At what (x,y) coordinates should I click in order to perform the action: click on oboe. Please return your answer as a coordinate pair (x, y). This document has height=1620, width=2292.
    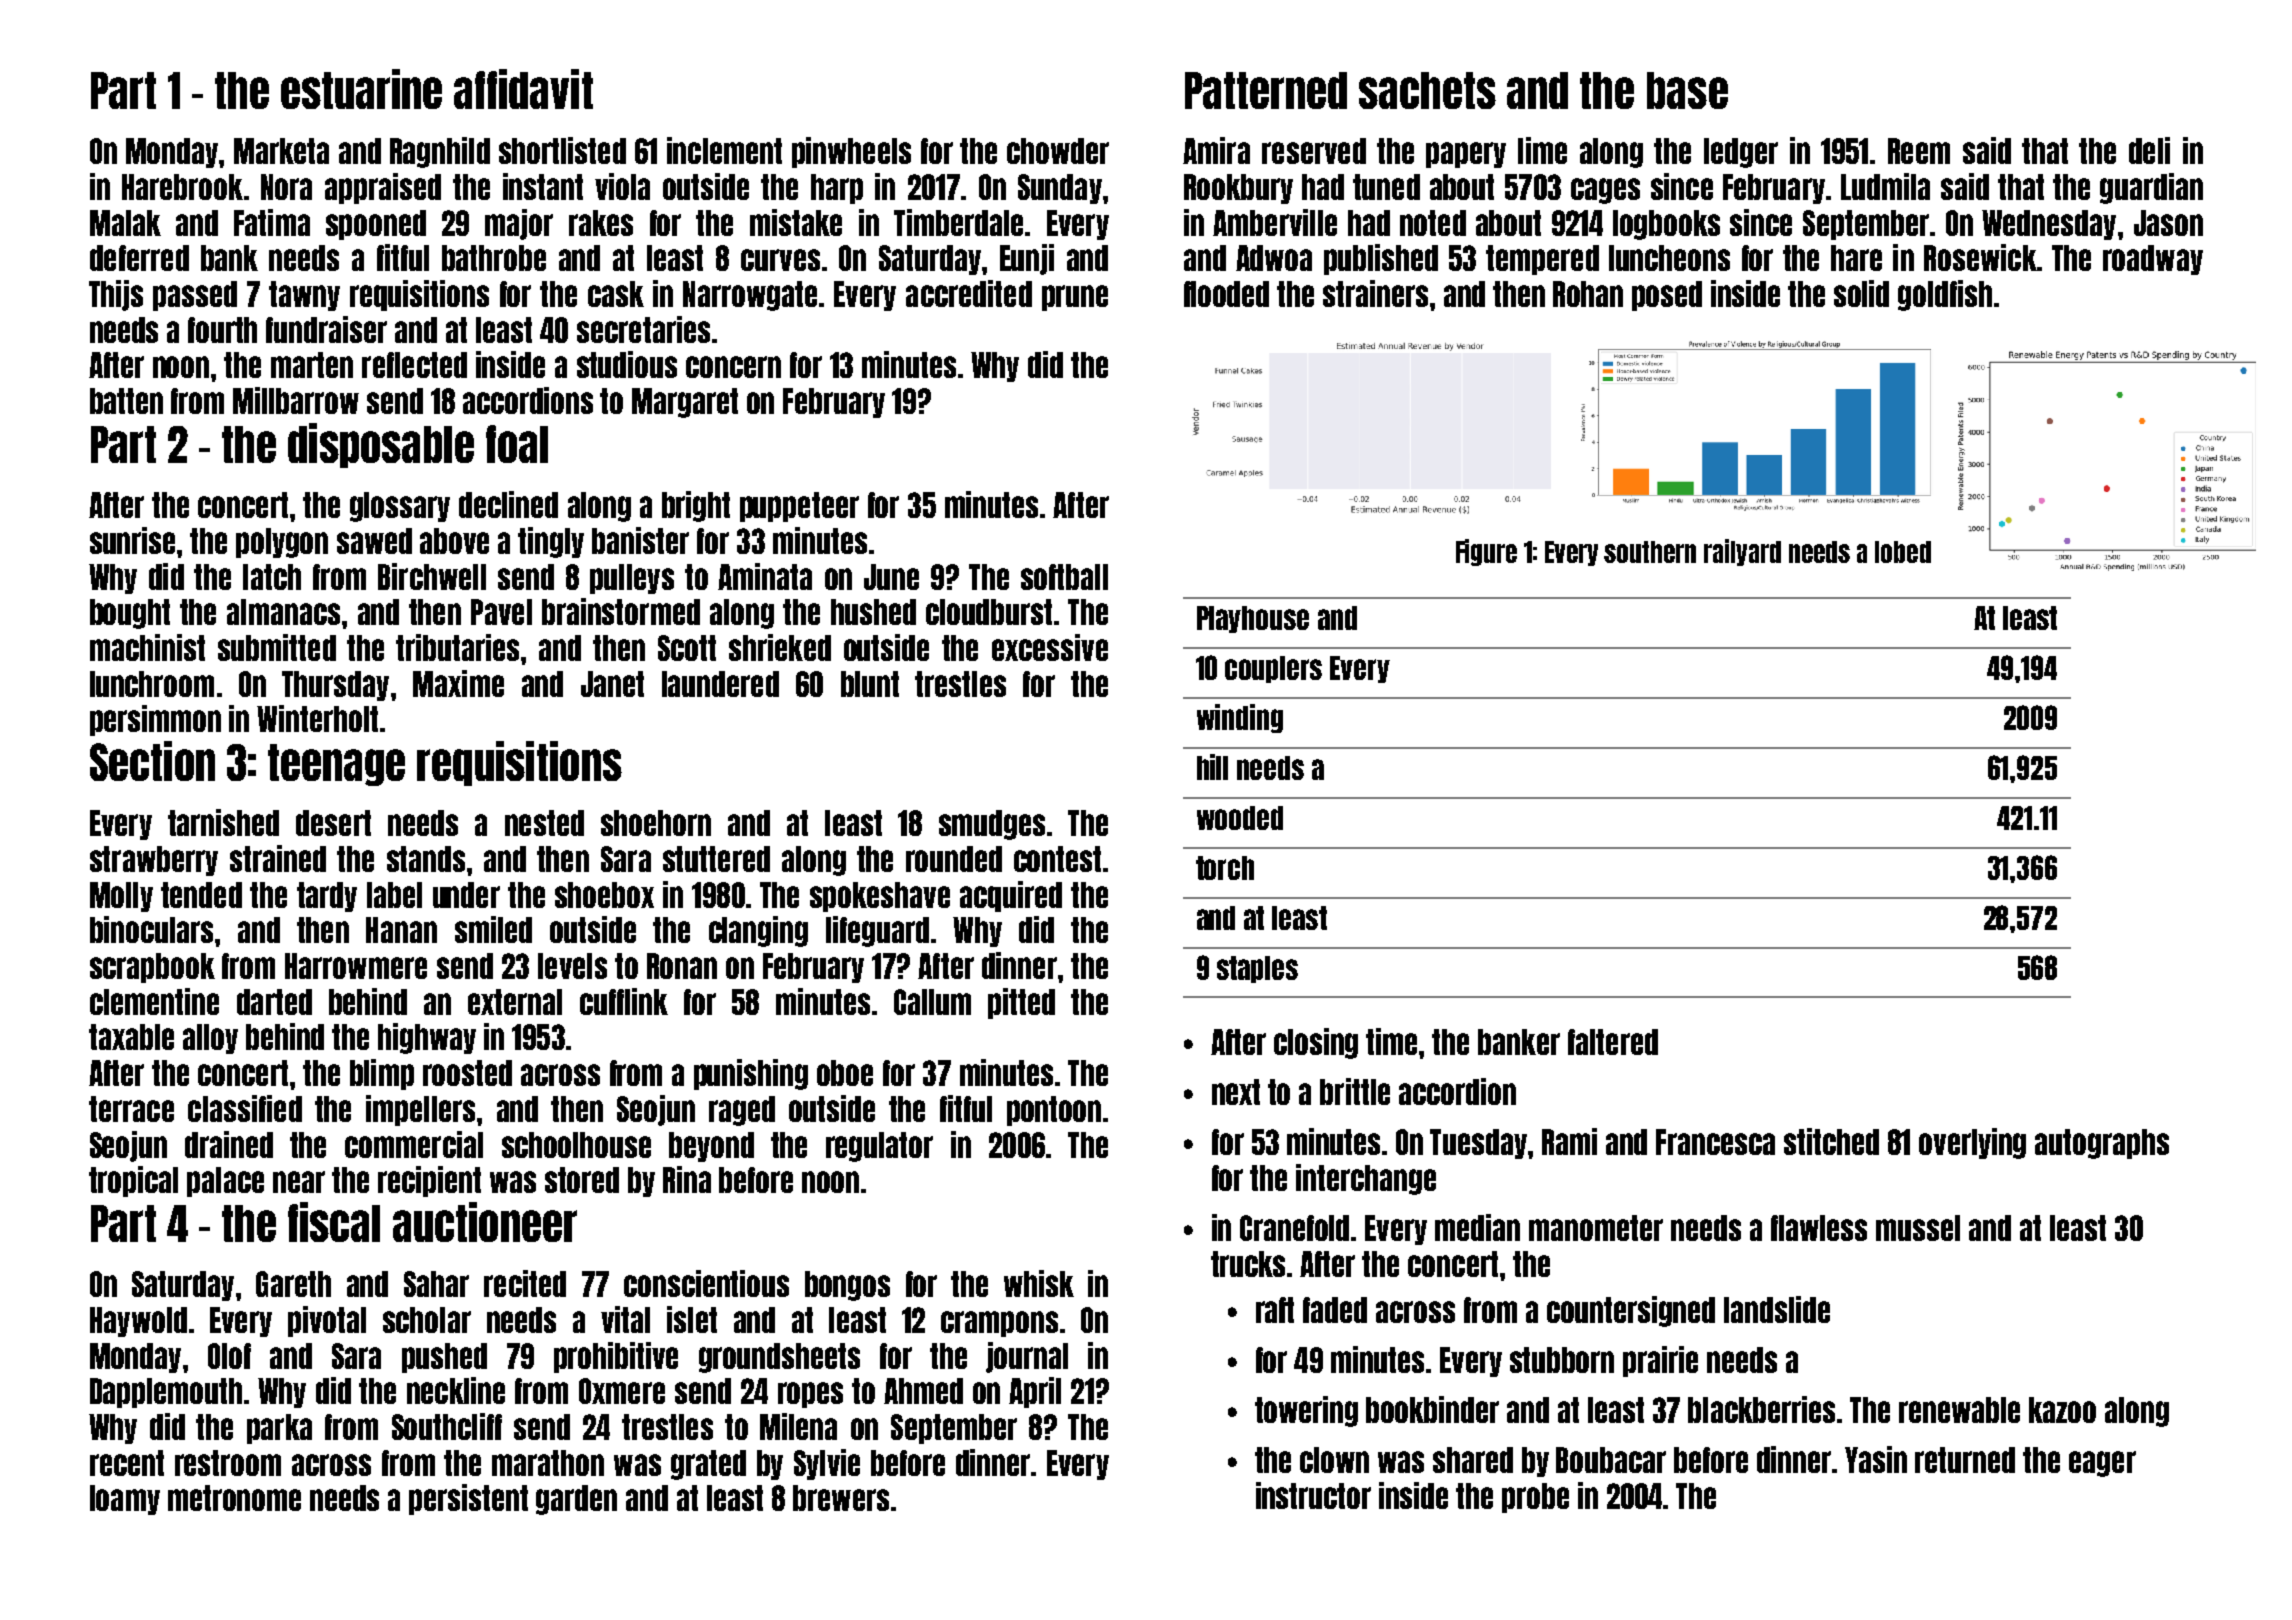
    Looking at the image, I should click on (845, 1073).
